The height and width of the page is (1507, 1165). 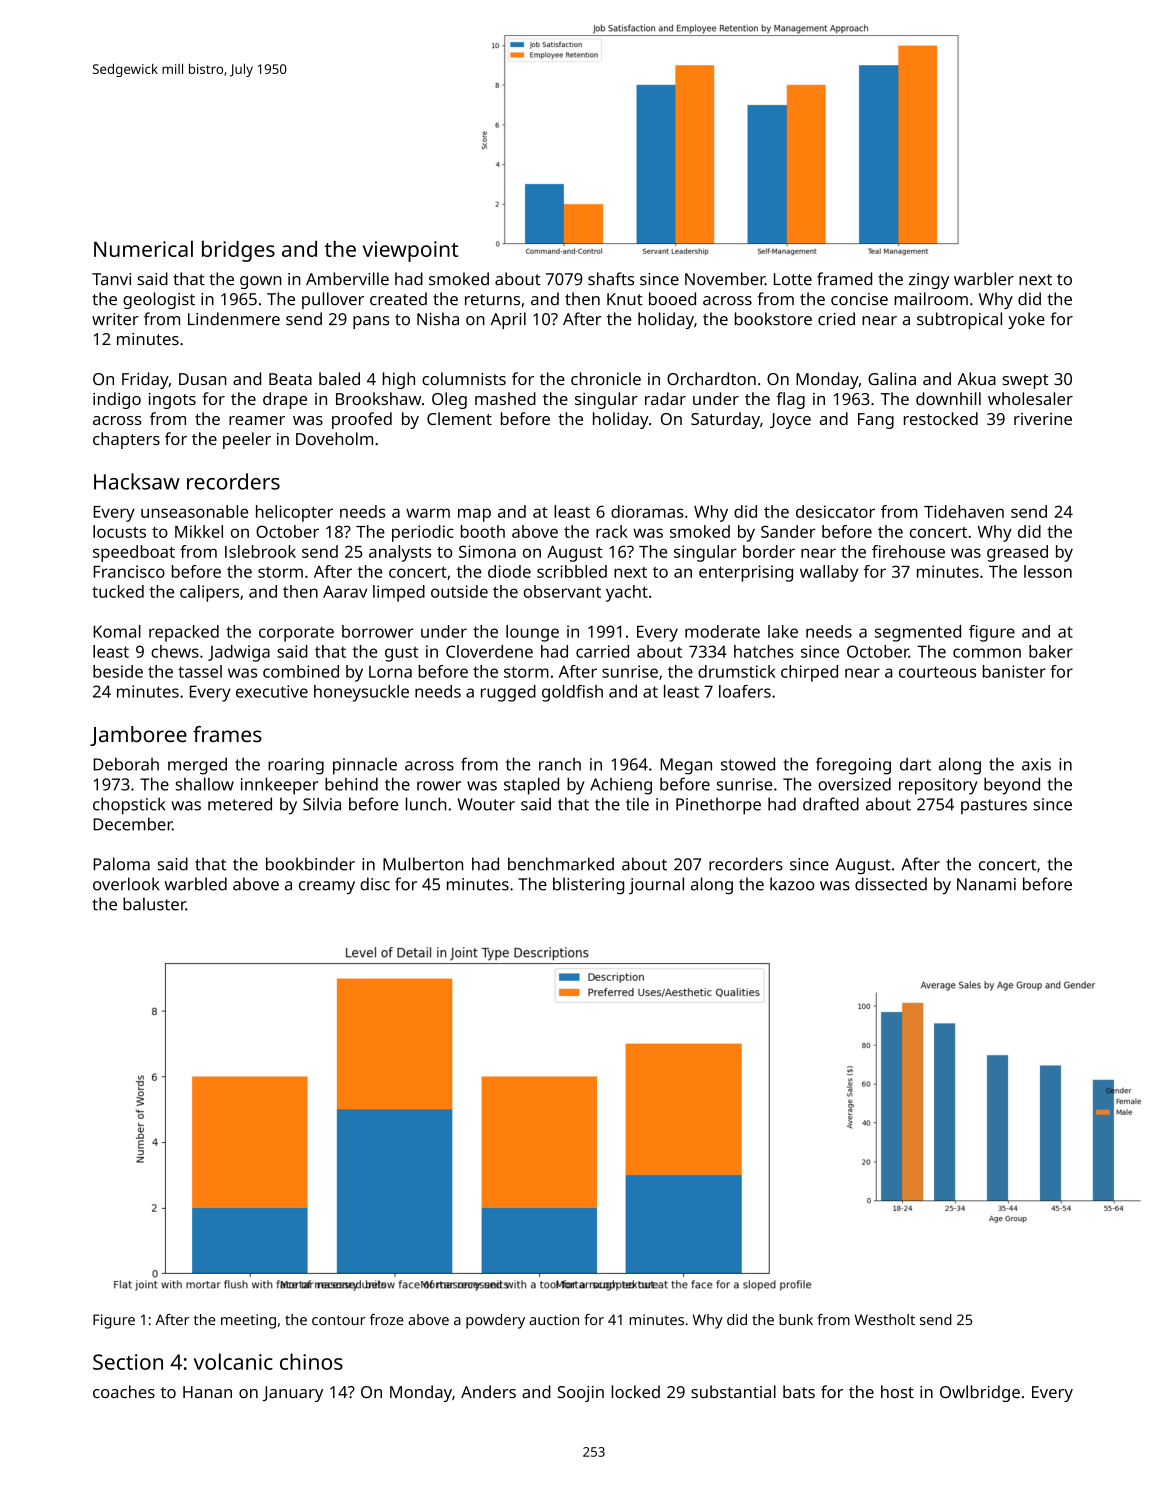 What do you see at coordinates (1026, 320) in the page?
I see `yoke` at bounding box center [1026, 320].
